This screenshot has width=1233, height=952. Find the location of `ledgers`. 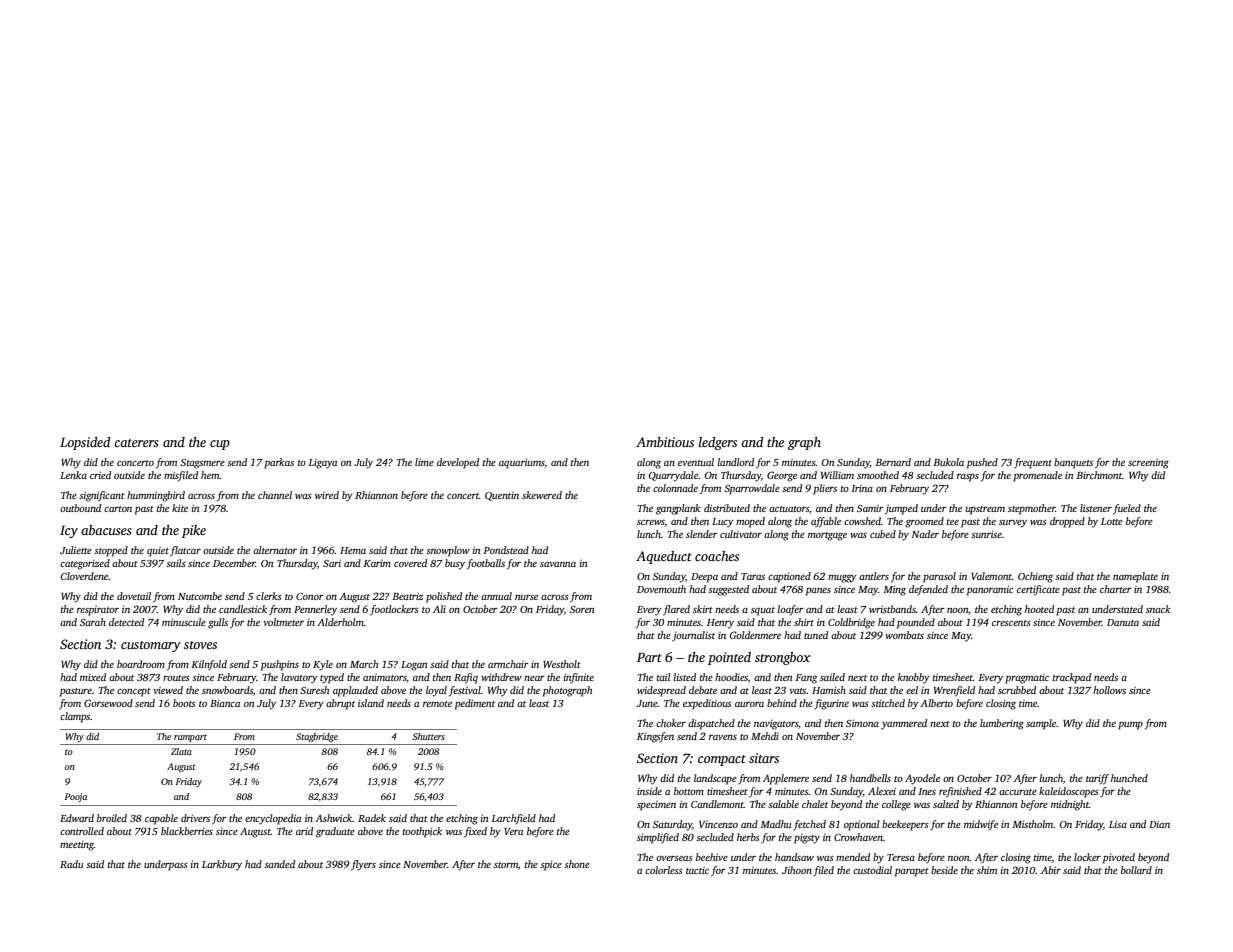

ledgers is located at coordinates (718, 443).
